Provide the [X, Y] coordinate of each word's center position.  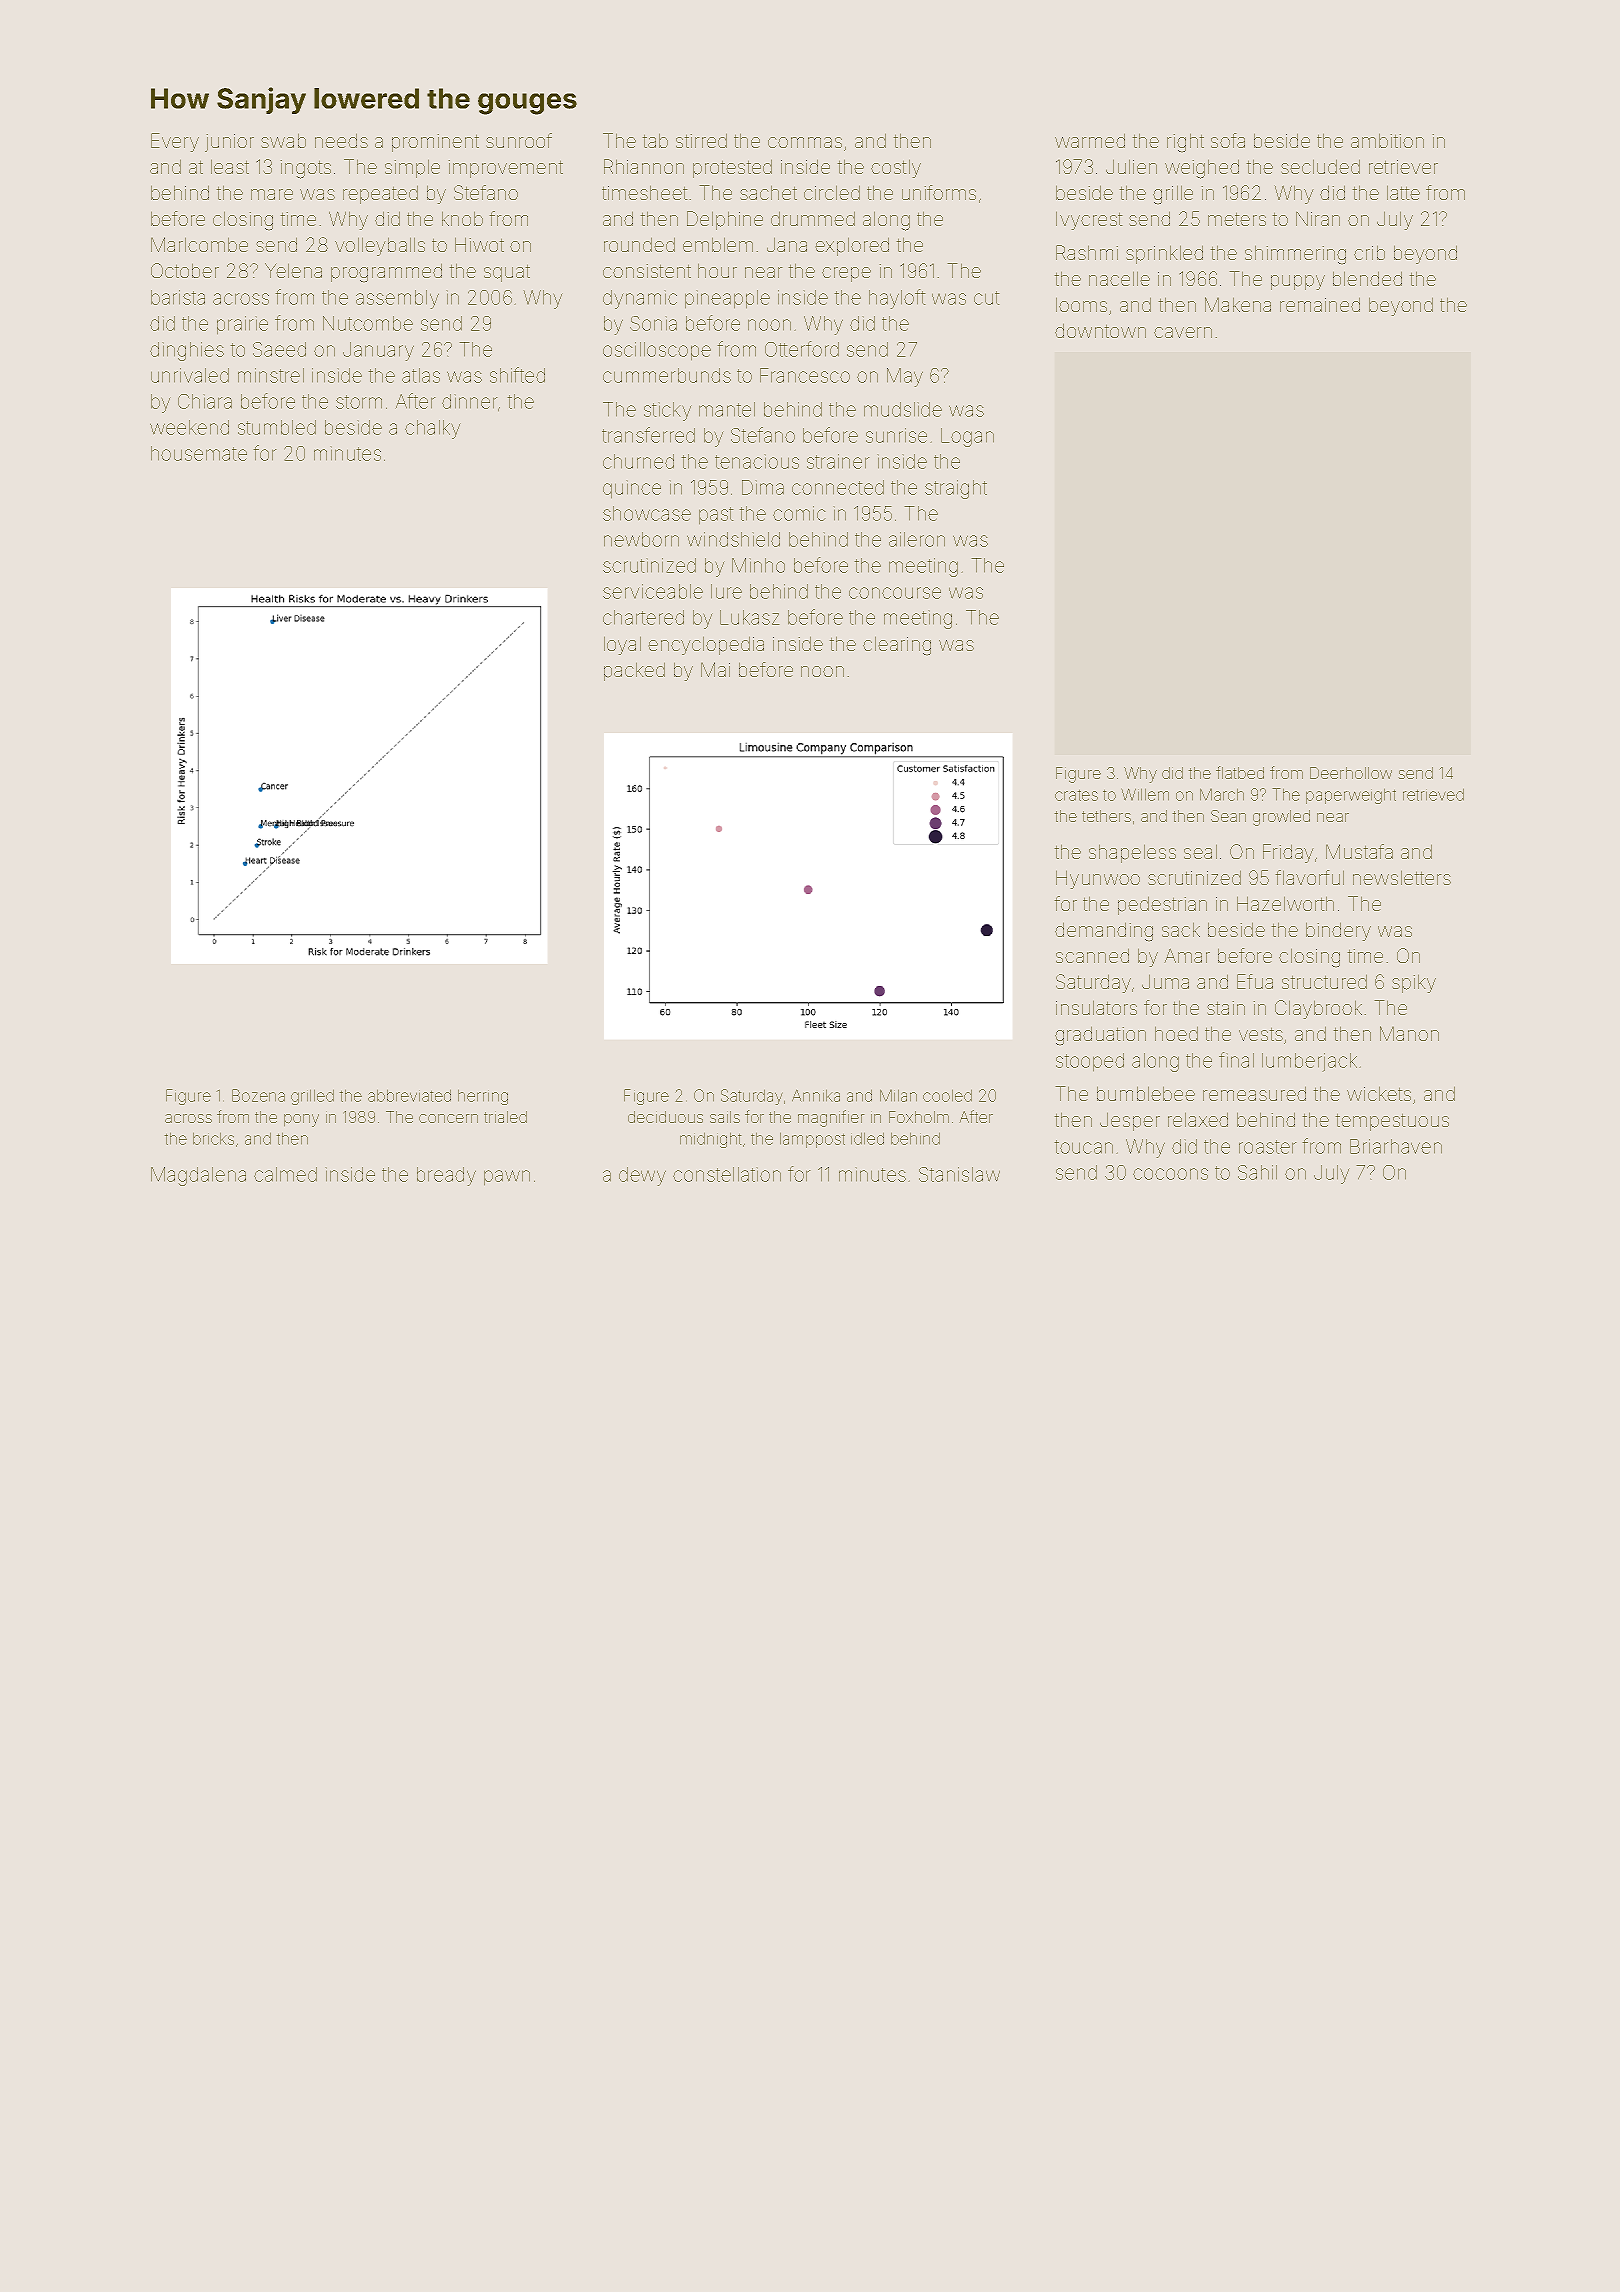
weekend [189, 427]
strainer [838, 461]
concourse [895, 593]
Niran [1318, 218]
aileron [917, 539]
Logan [967, 437]
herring [483, 1097]
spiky [1414, 983]
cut [987, 298]
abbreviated [409, 1095]
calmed [285, 1174]
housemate [199, 453]
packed [634, 671]
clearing [897, 646]
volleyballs [380, 246]
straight [956, 489]
